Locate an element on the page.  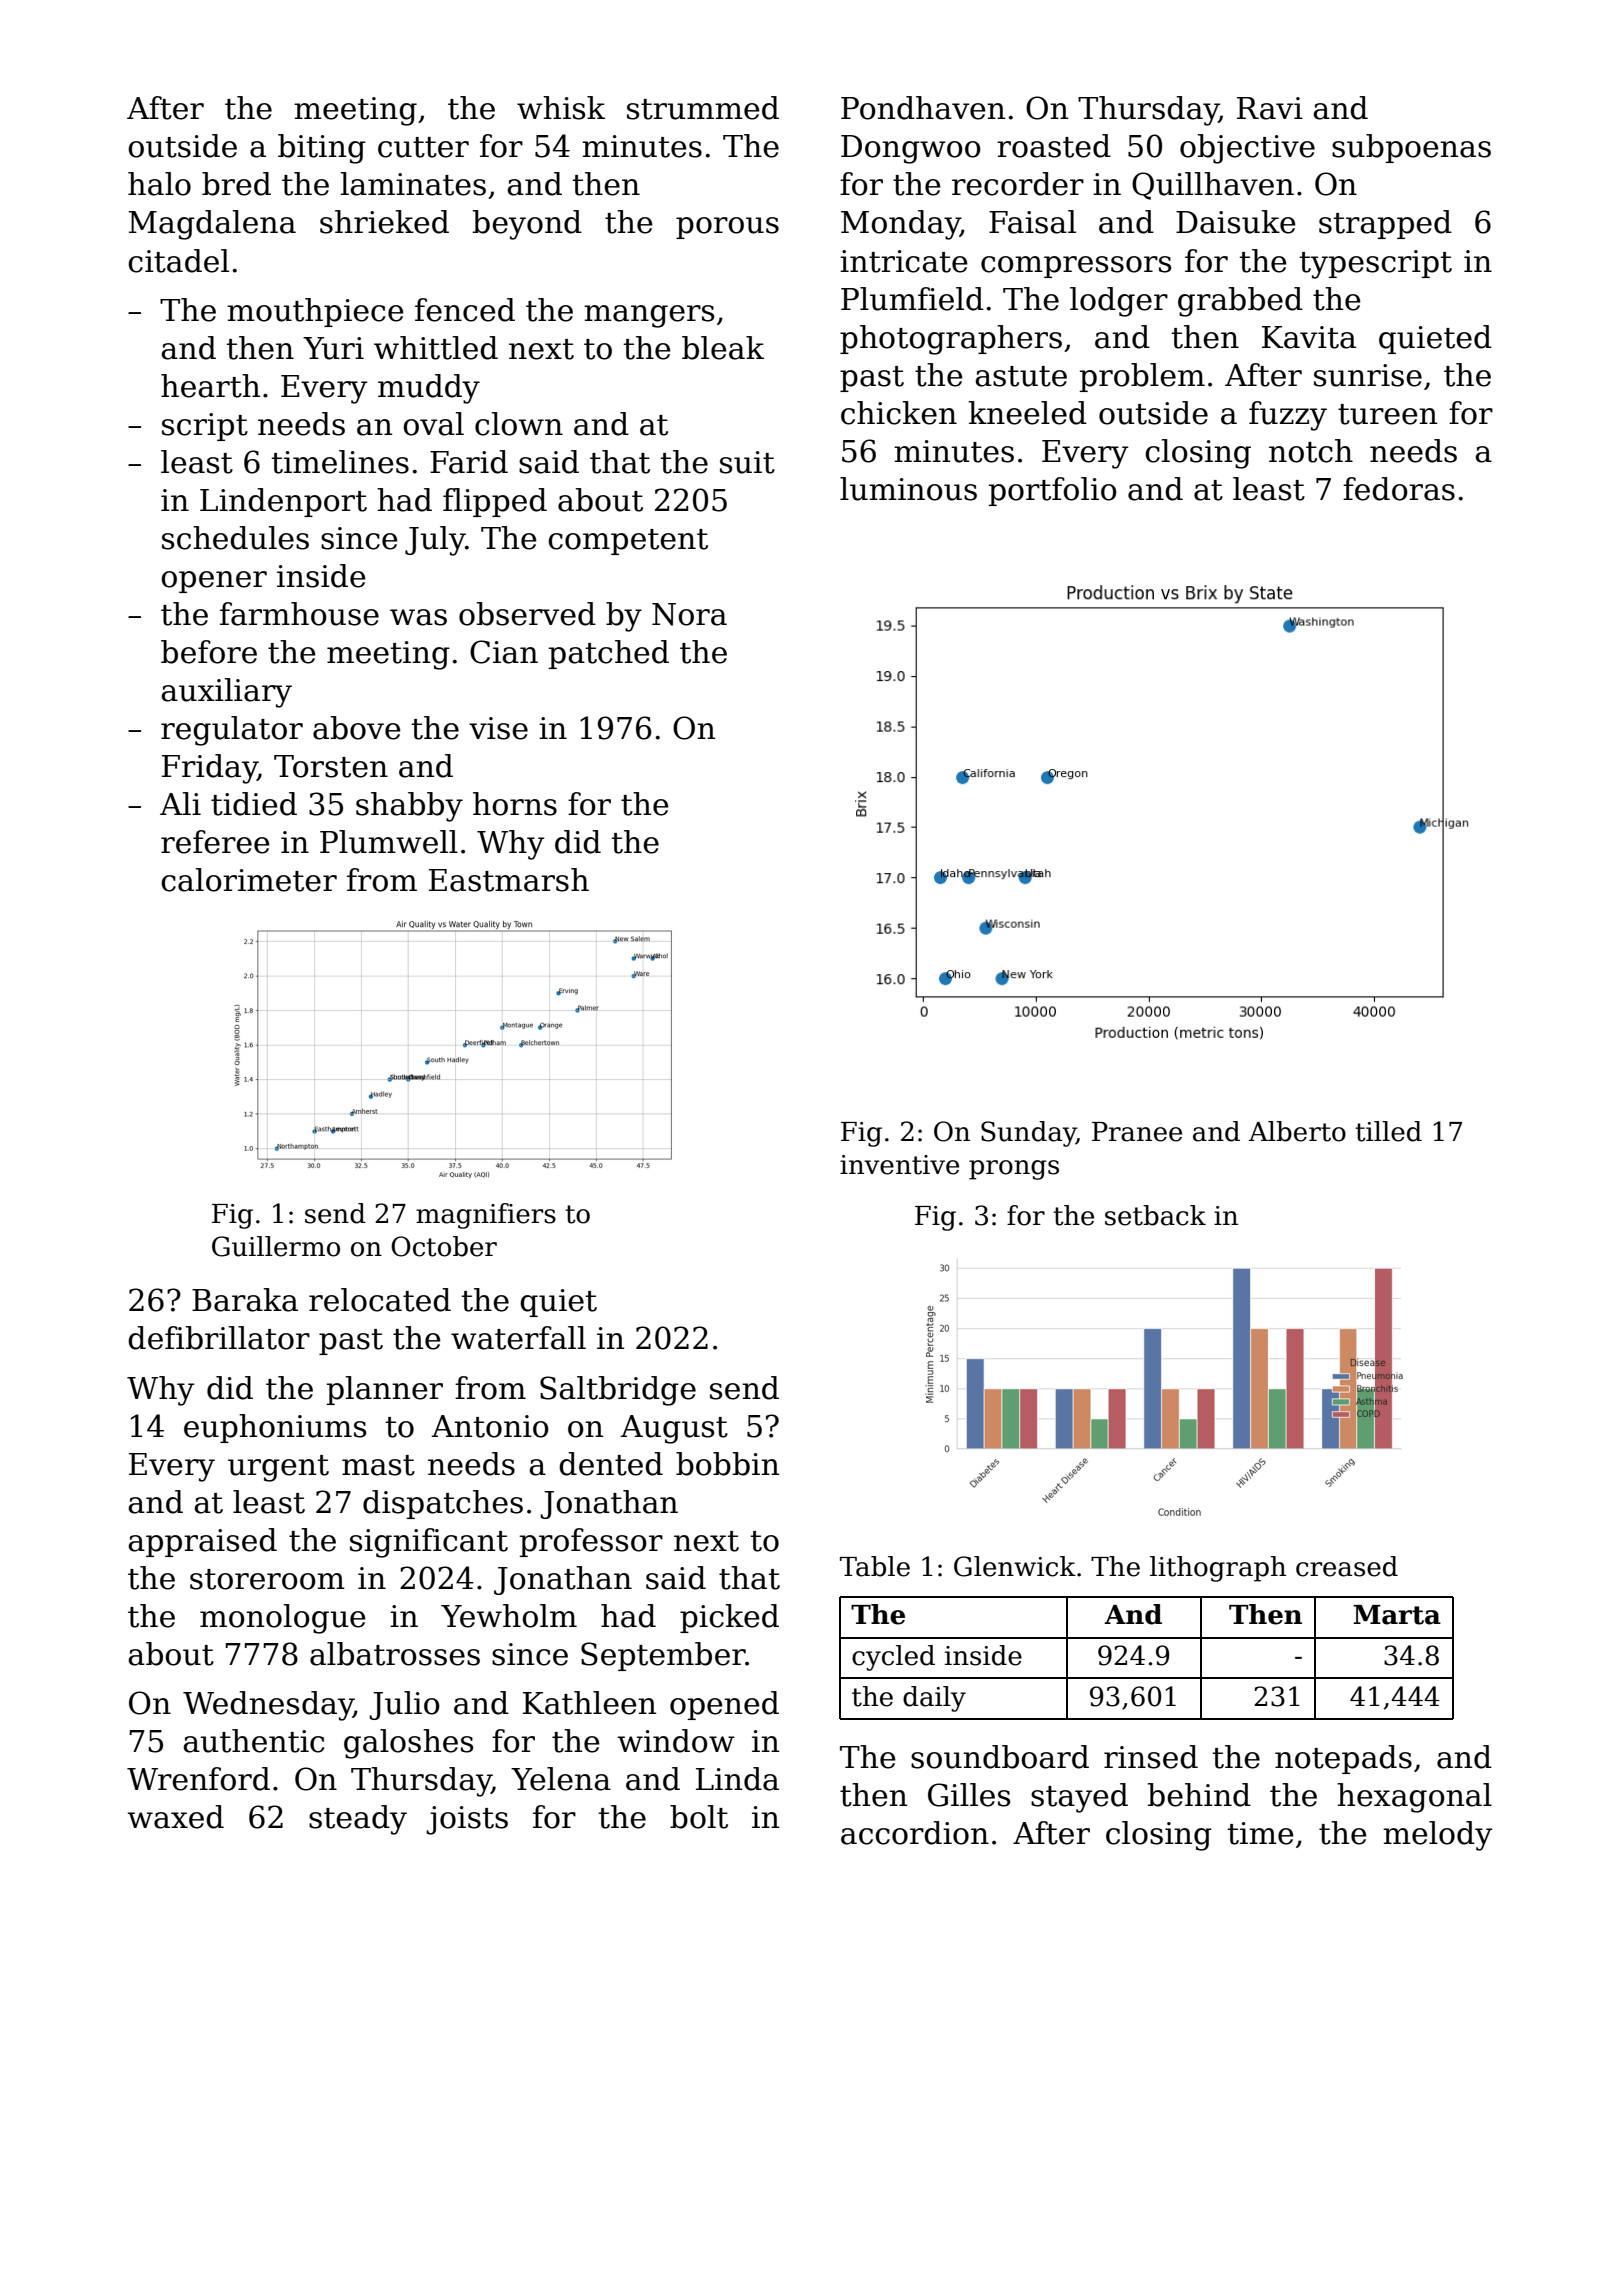
inventive is located at coordinates (899, 1165).
